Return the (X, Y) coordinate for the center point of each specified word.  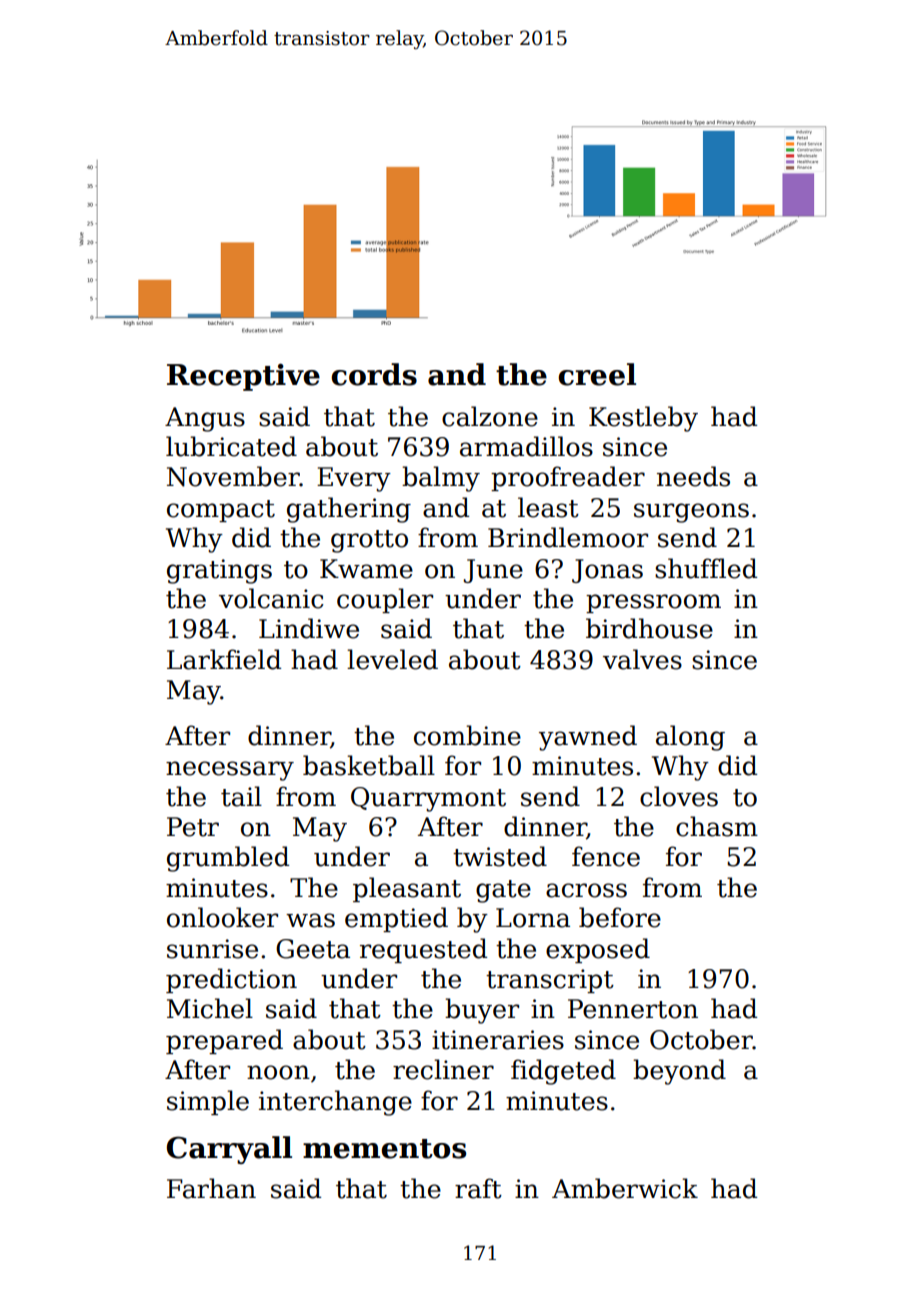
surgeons (691, 513)
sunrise (212, 949)
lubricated (231, 446)
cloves (679, 796)
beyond (679, 1072)
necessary (230, 771)
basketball (369, 765)
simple (208, 1102)
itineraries (498, 1040)
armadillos (526, 446)
